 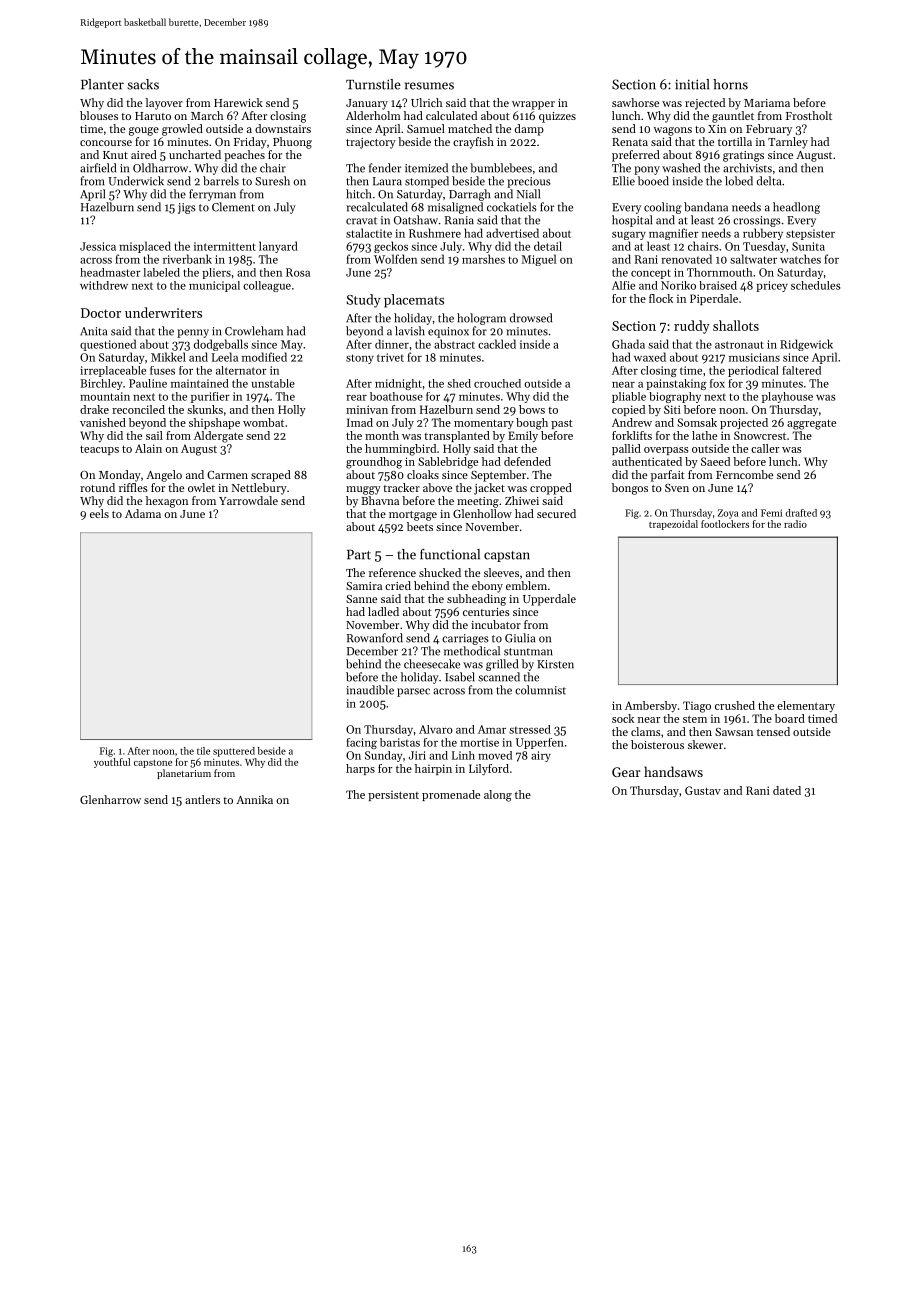 I want to click on Glenharrow, so click(x=110, y=799).
